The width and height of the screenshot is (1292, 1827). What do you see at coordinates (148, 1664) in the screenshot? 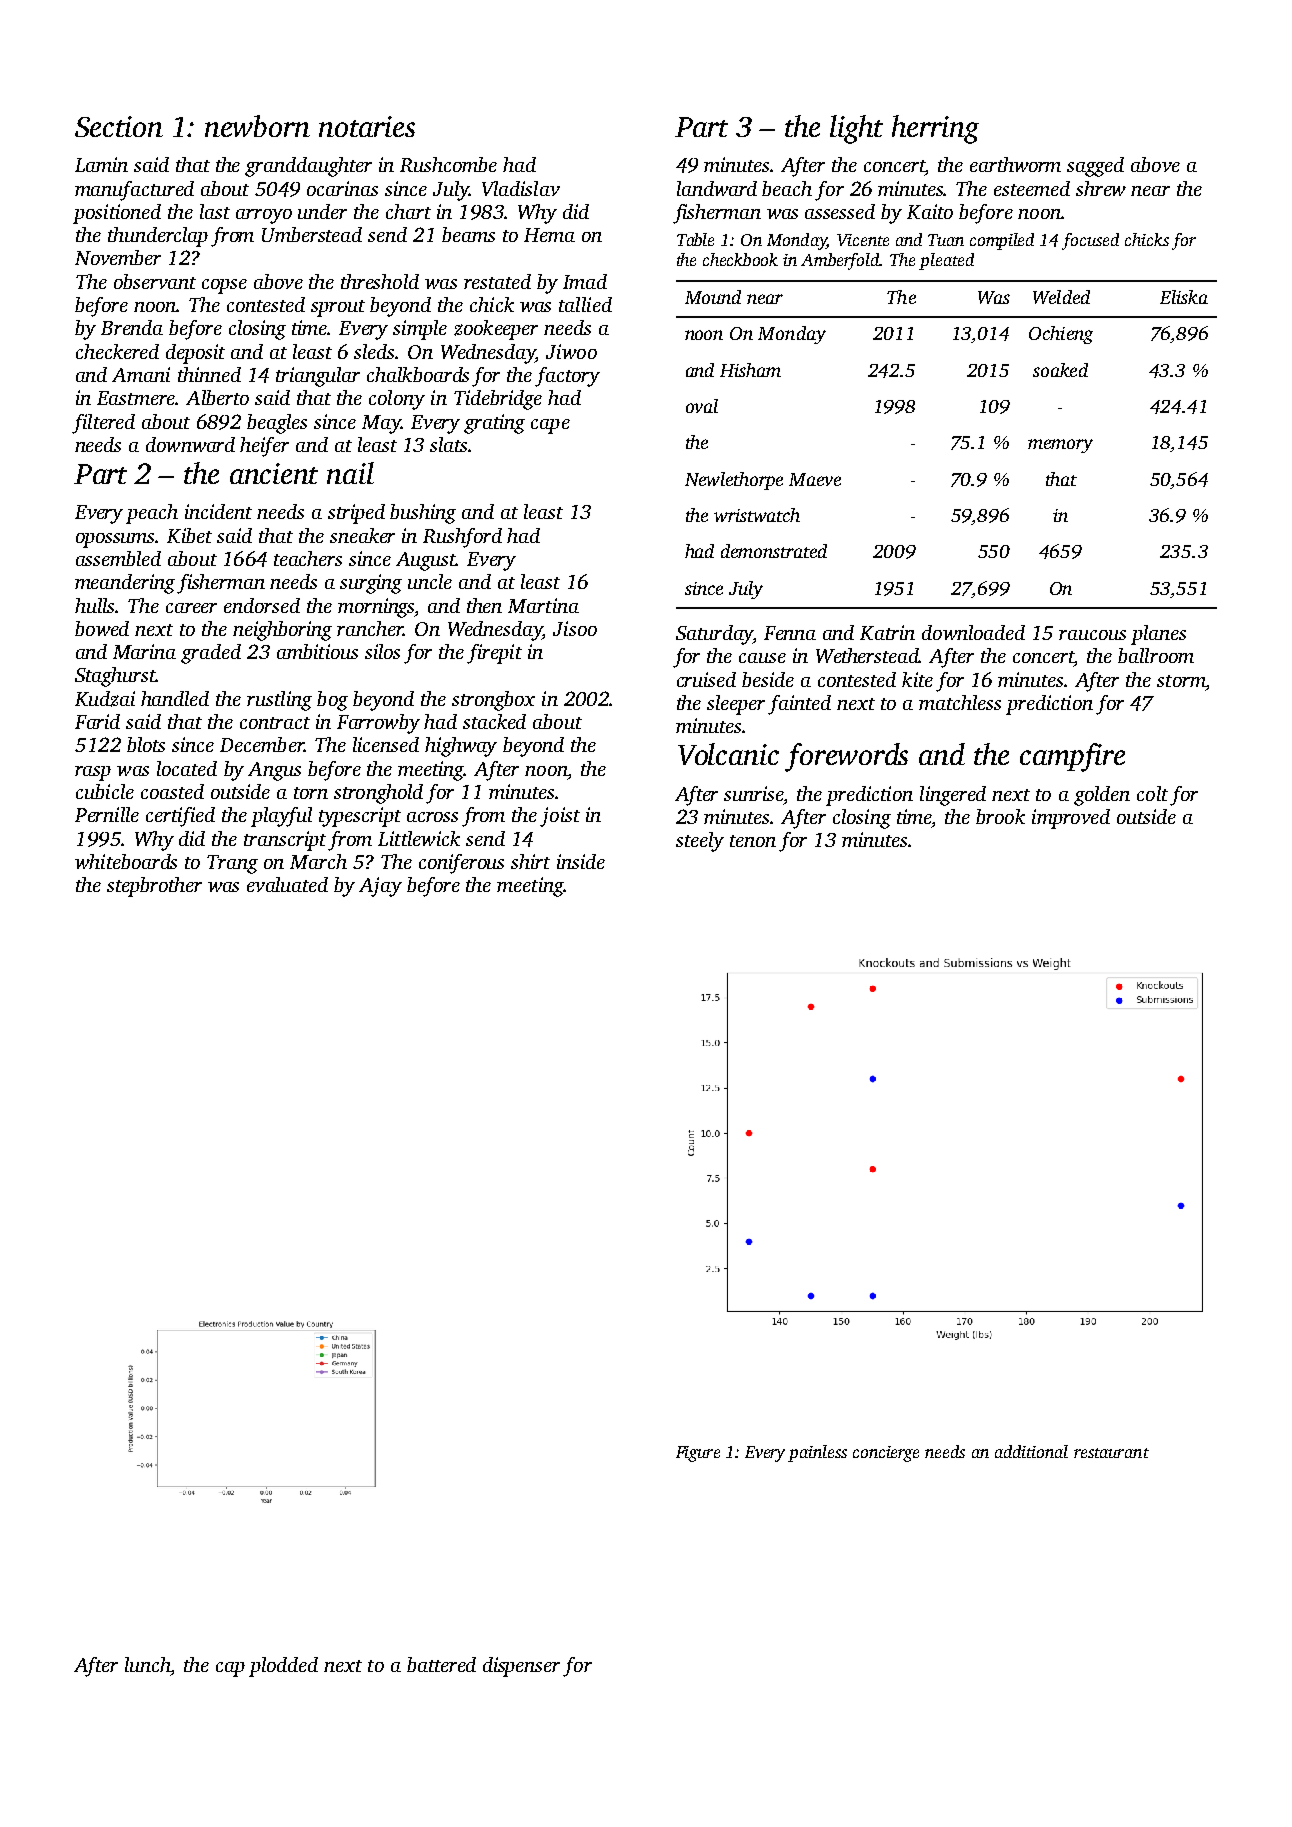
I see `lunch` at bounding box center [148, 1664].
